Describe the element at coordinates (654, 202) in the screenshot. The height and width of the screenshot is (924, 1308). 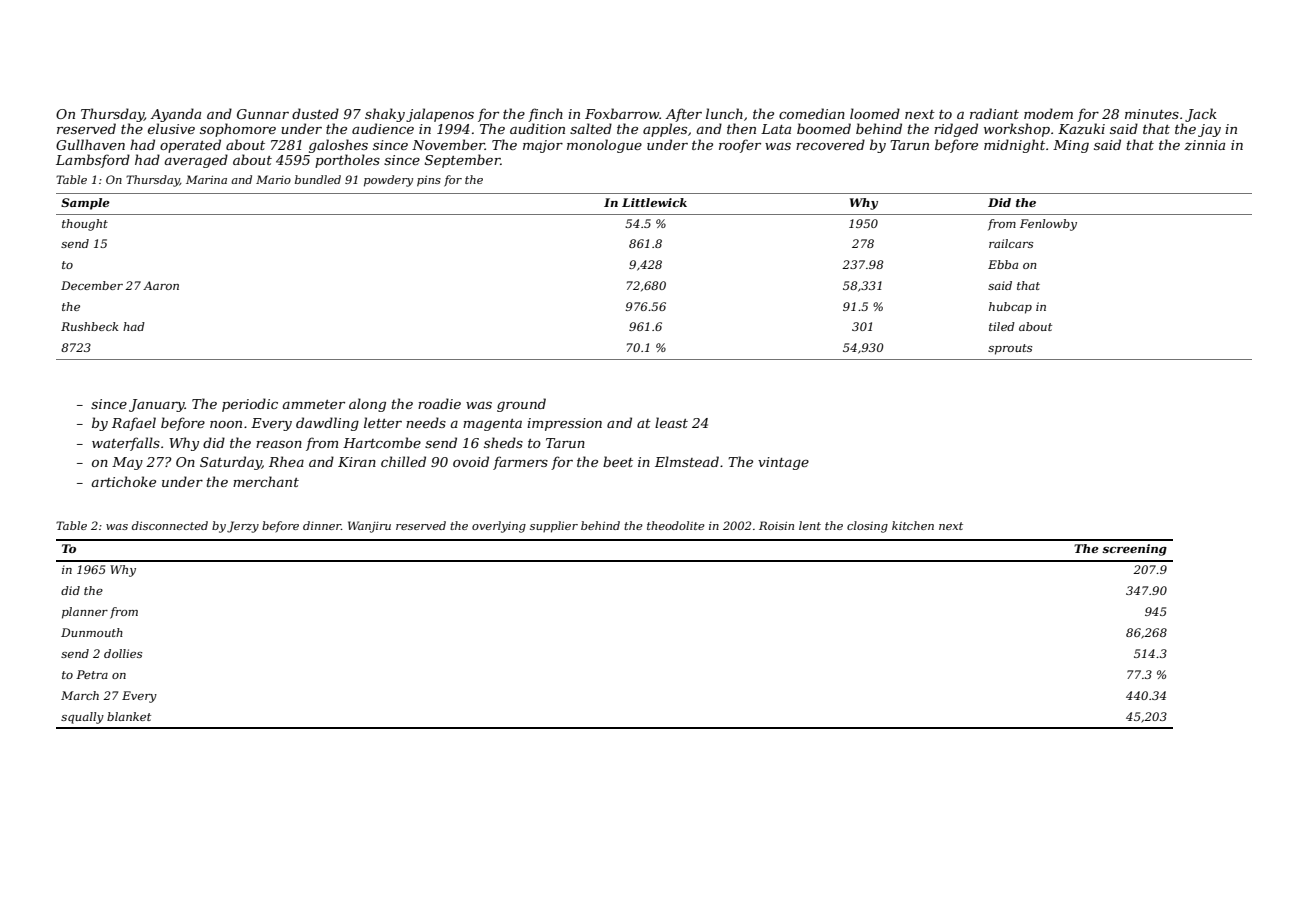
I see `Littlewick` at that location.
